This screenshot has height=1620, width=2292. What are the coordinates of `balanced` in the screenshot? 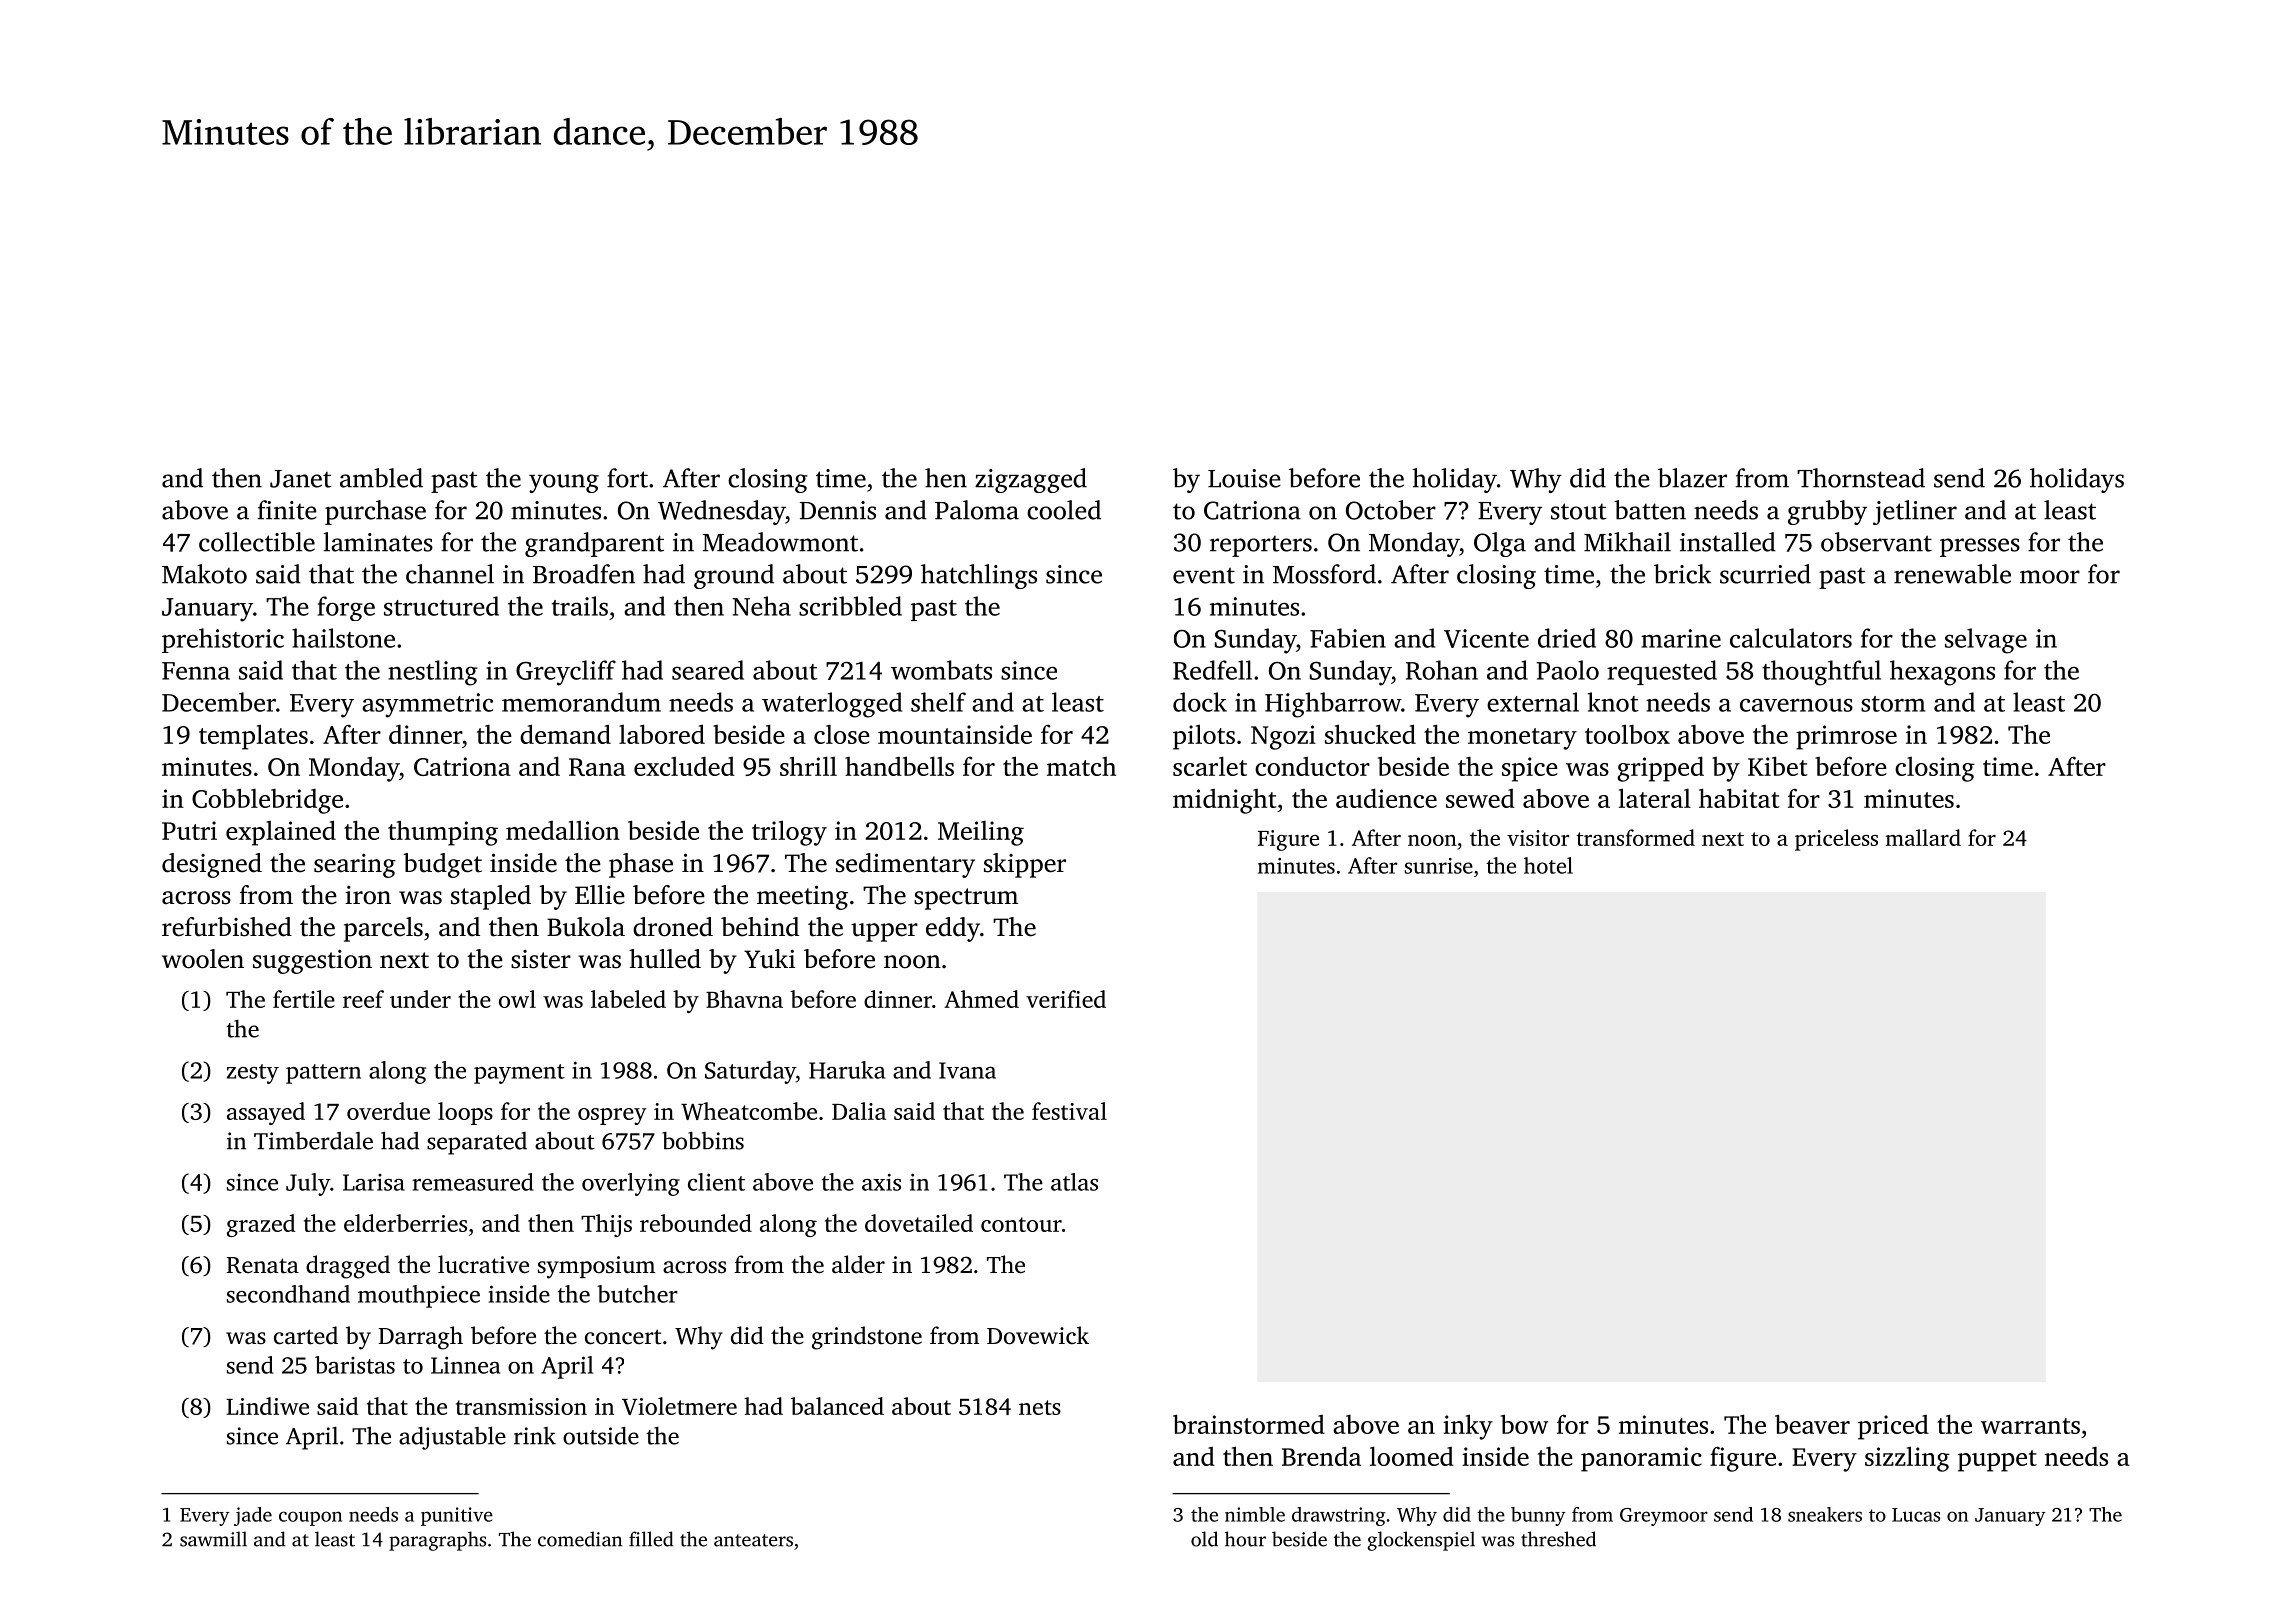 It's located at (837, 1406).
